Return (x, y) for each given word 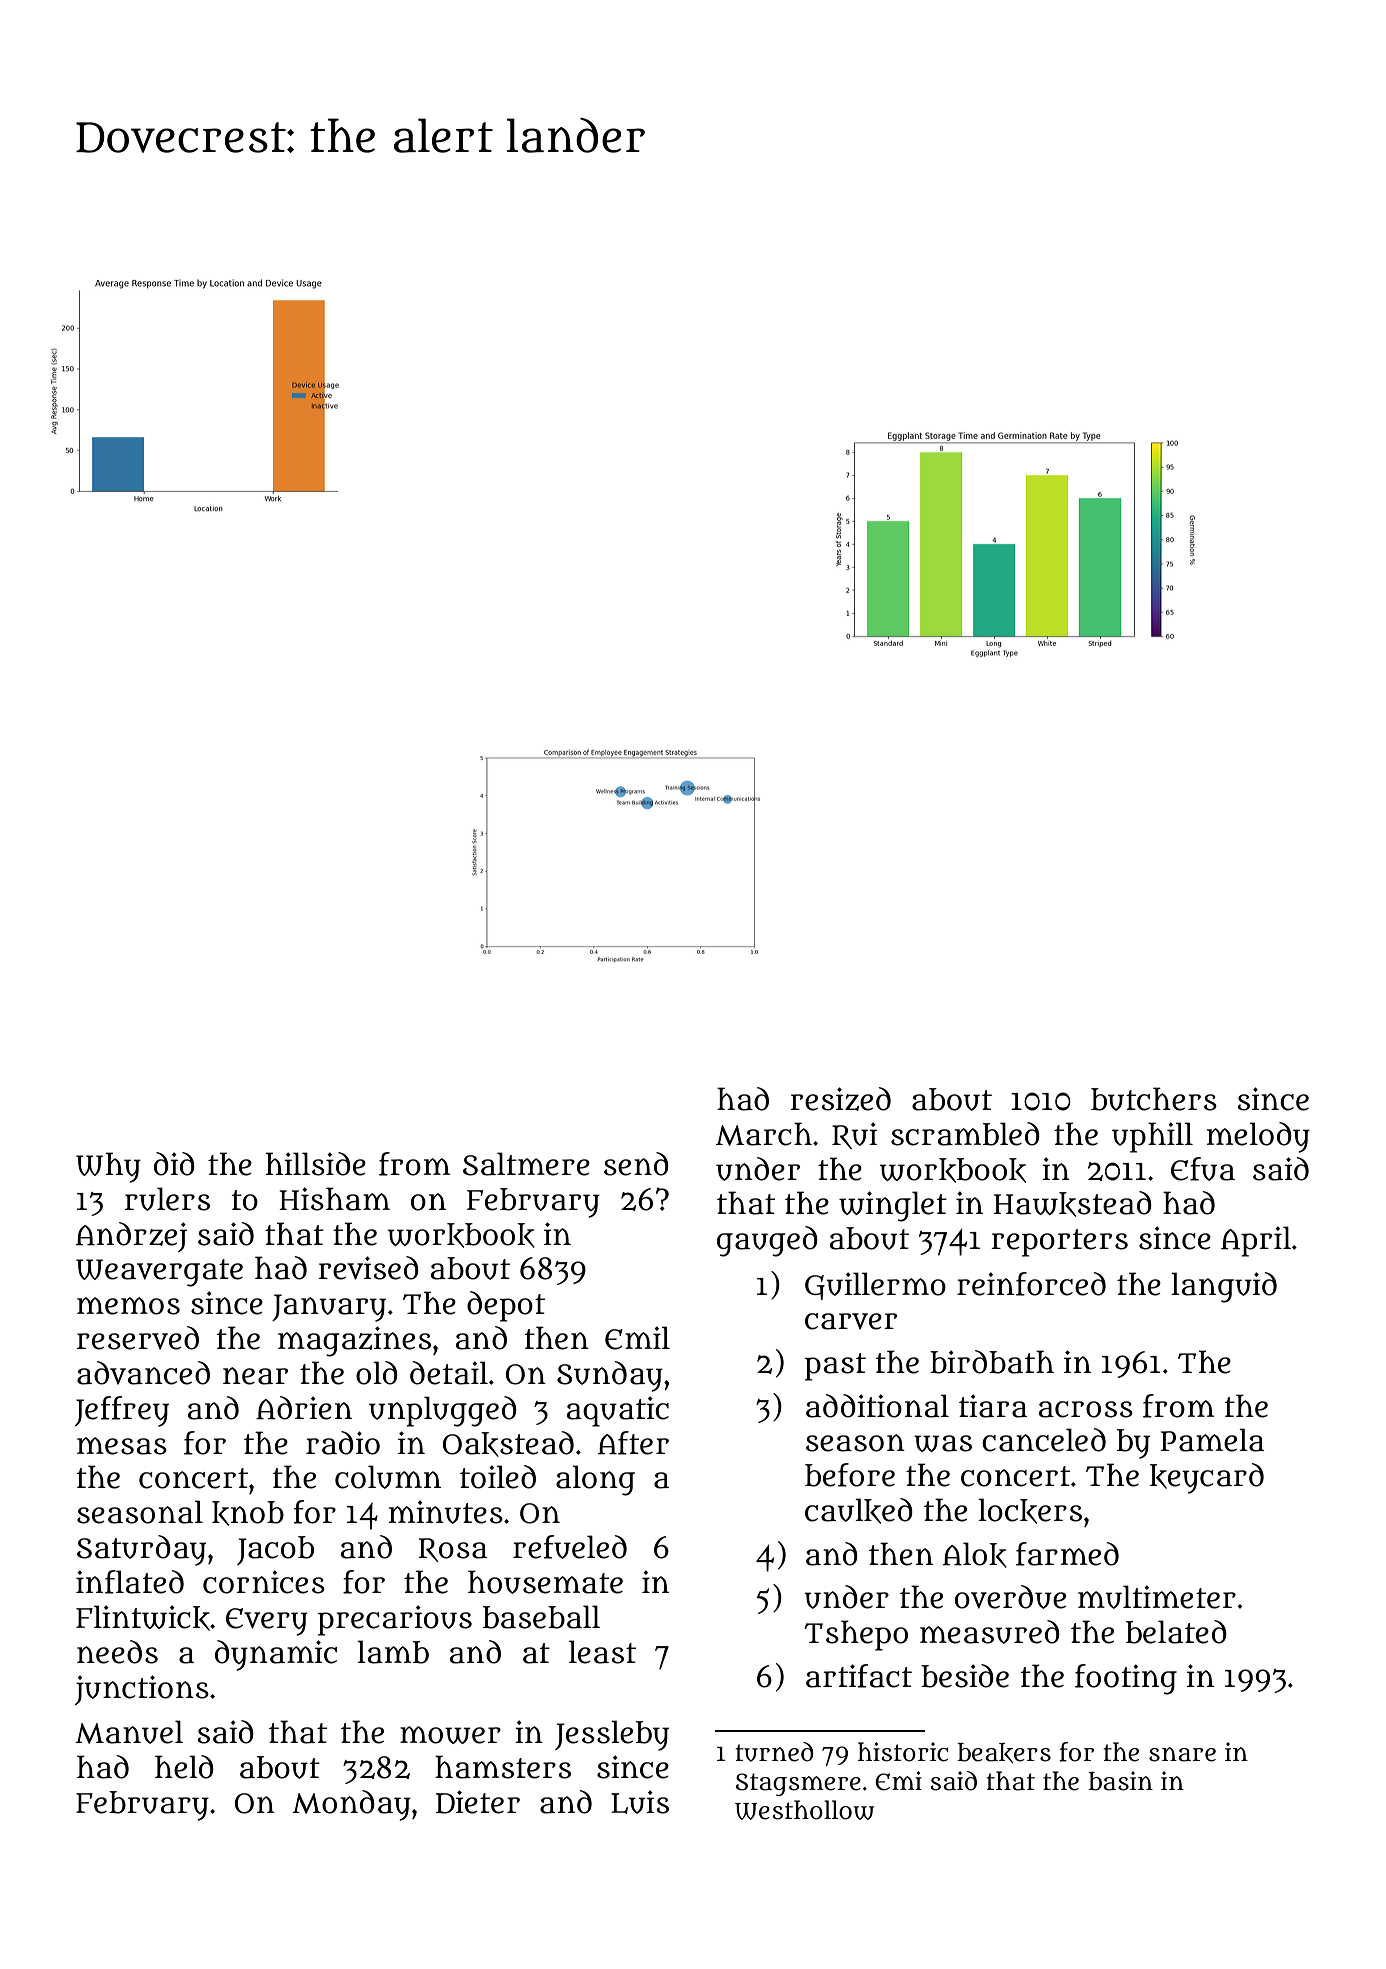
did (174, 1164)
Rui (854, 1135)
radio (343, 1443)
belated (1176, 1632)
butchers (1154, 1099)
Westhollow (804, 1810)
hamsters (503, 1767)
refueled (570, 1547)
